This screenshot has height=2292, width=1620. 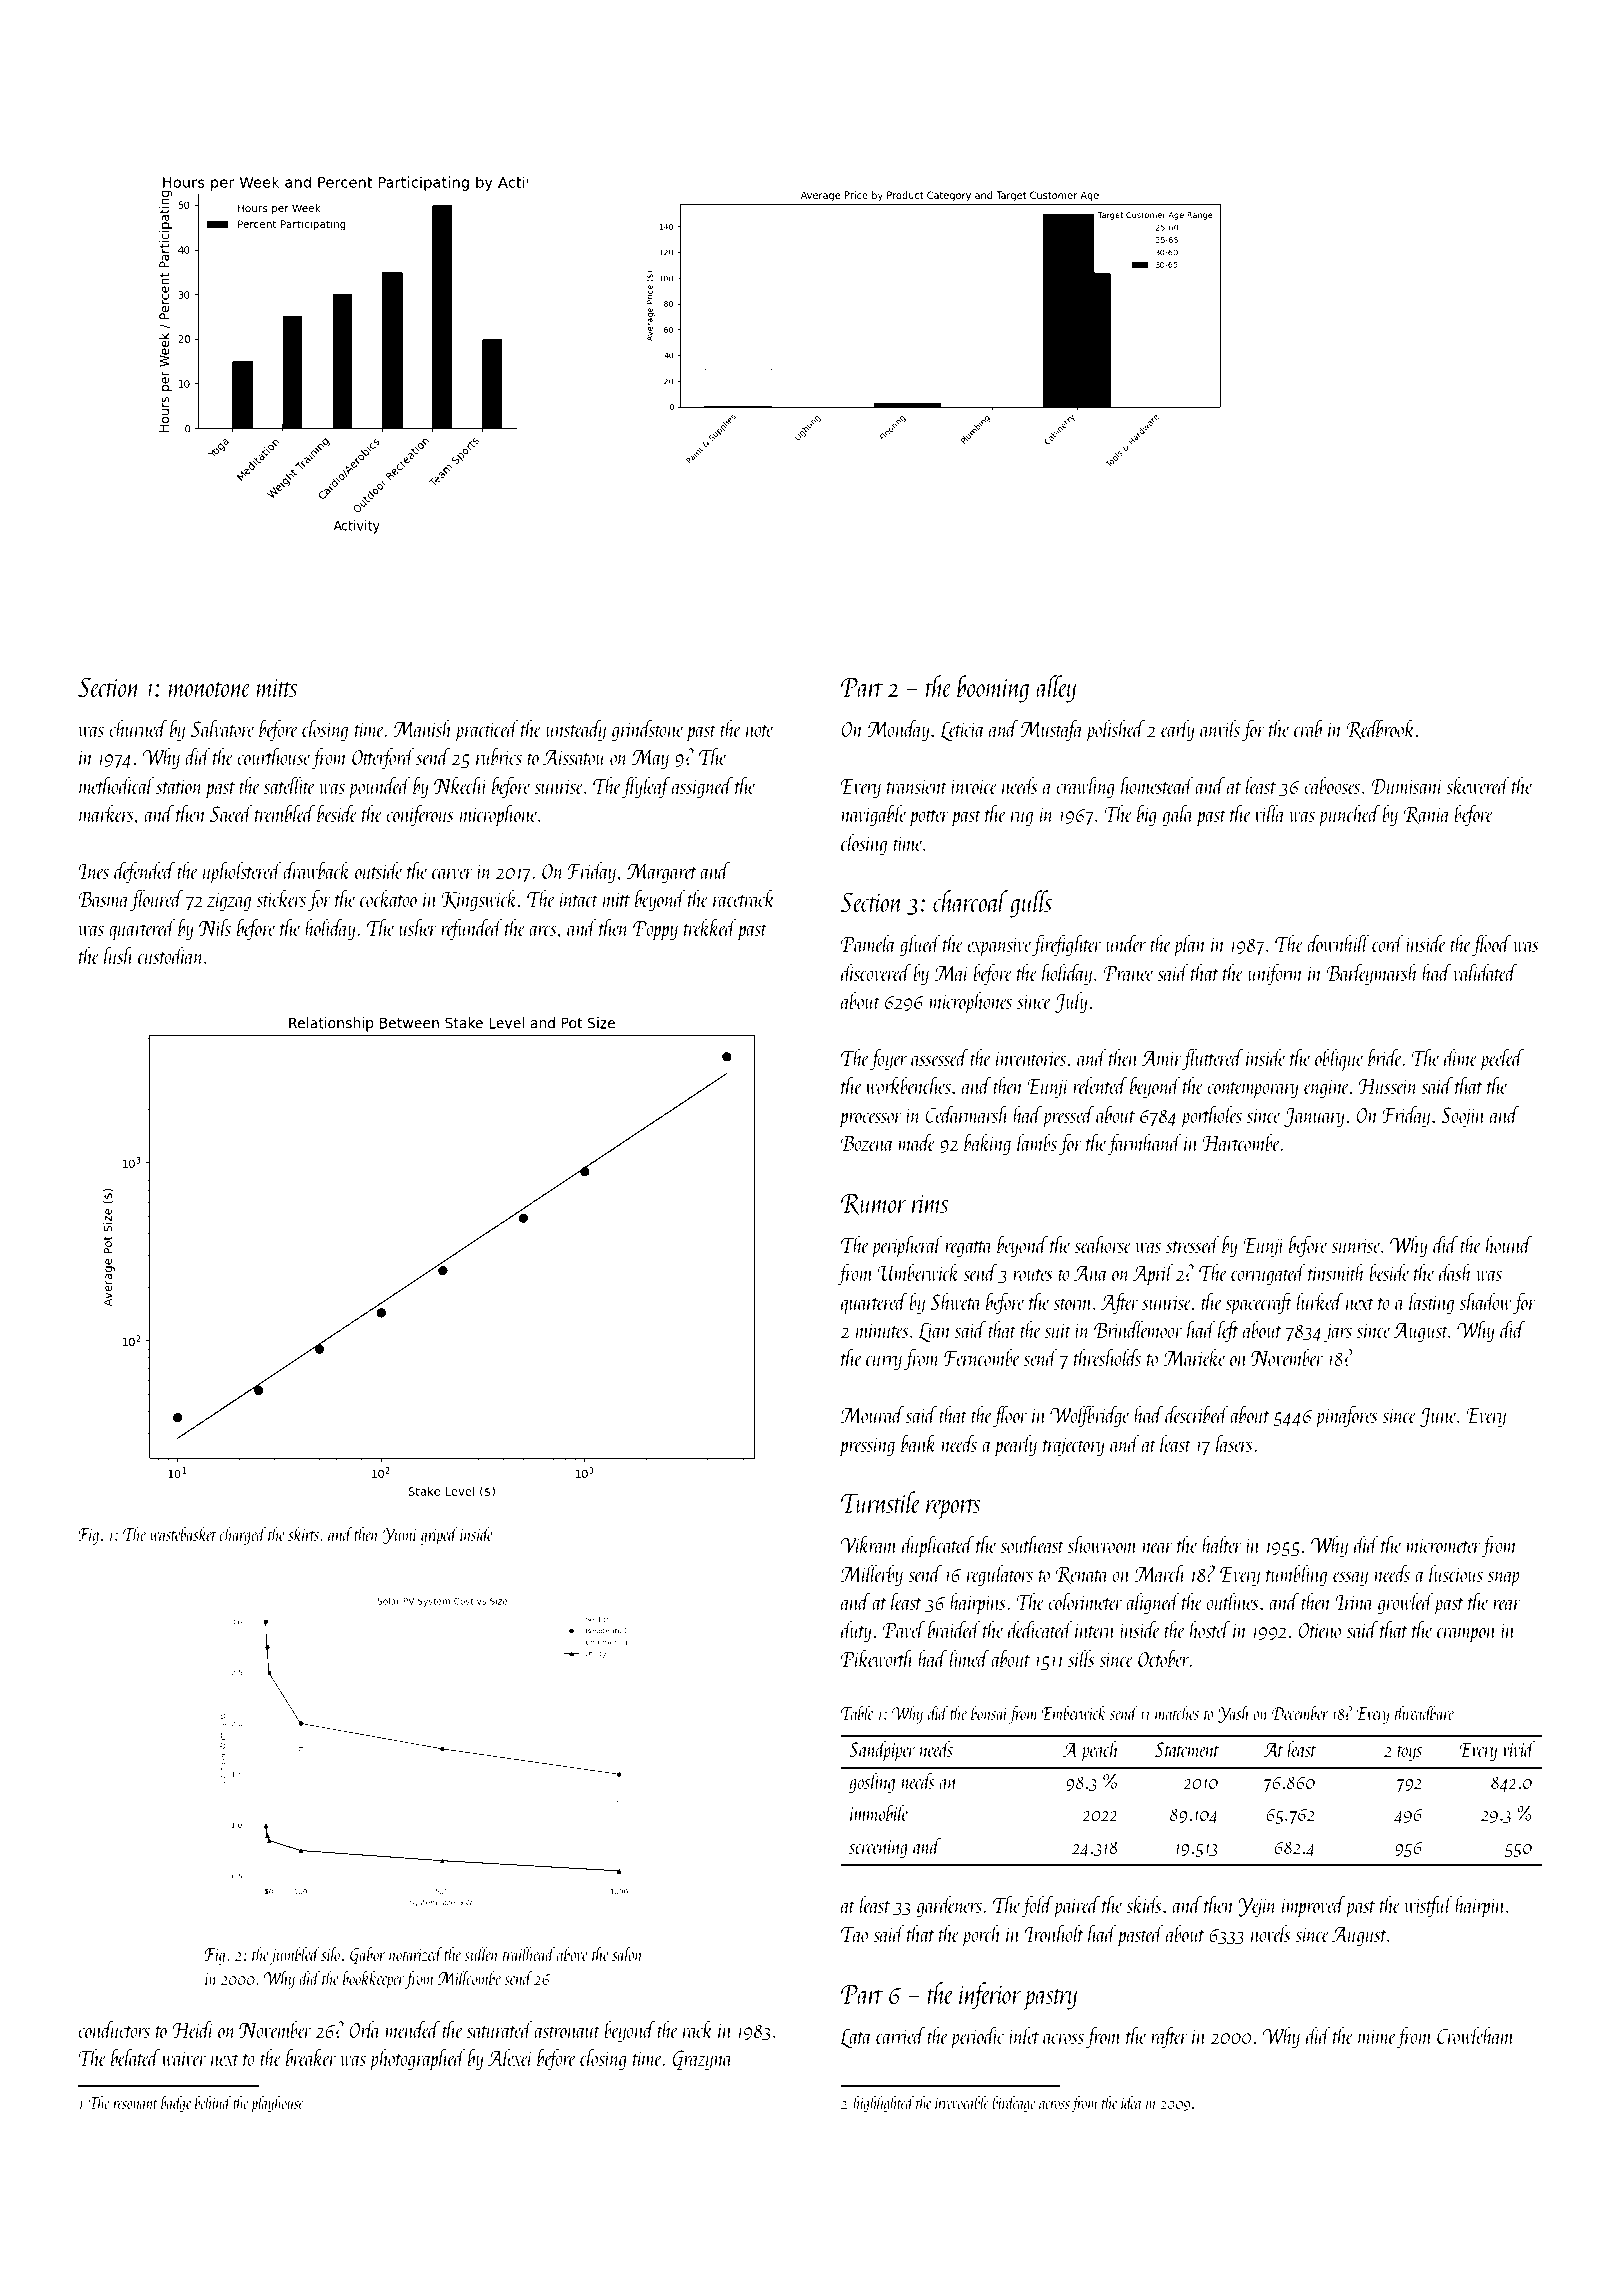 What do you see at coordinates (311, 2057) in the screenshot?
I see `breaker` at bounding box center [311, 2057].
